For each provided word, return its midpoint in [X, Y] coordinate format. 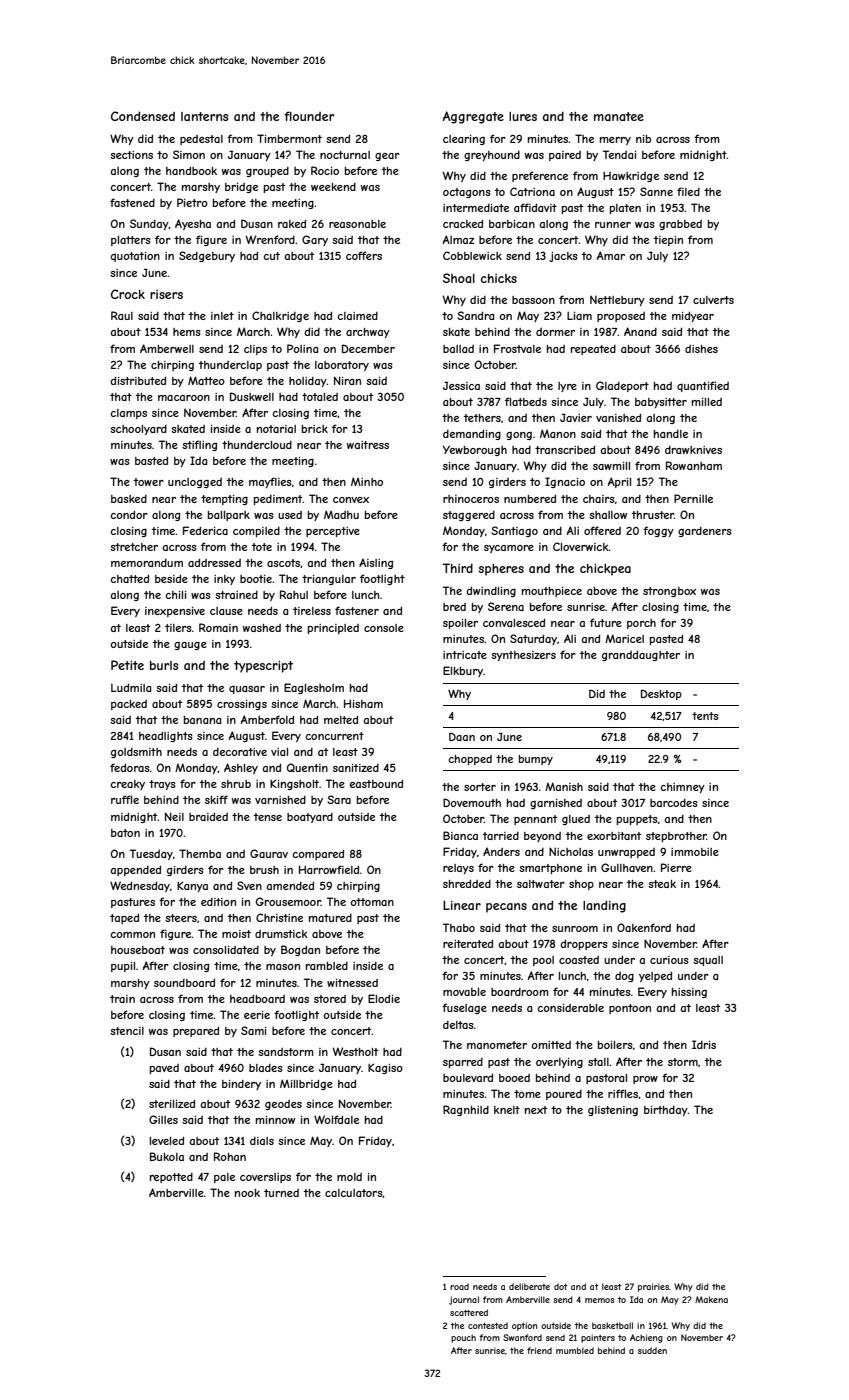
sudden [652, 1350]
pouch [463, 1338]
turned [281, 1193]
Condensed [143, 116]
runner [613, 225]
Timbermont [289, 138]
